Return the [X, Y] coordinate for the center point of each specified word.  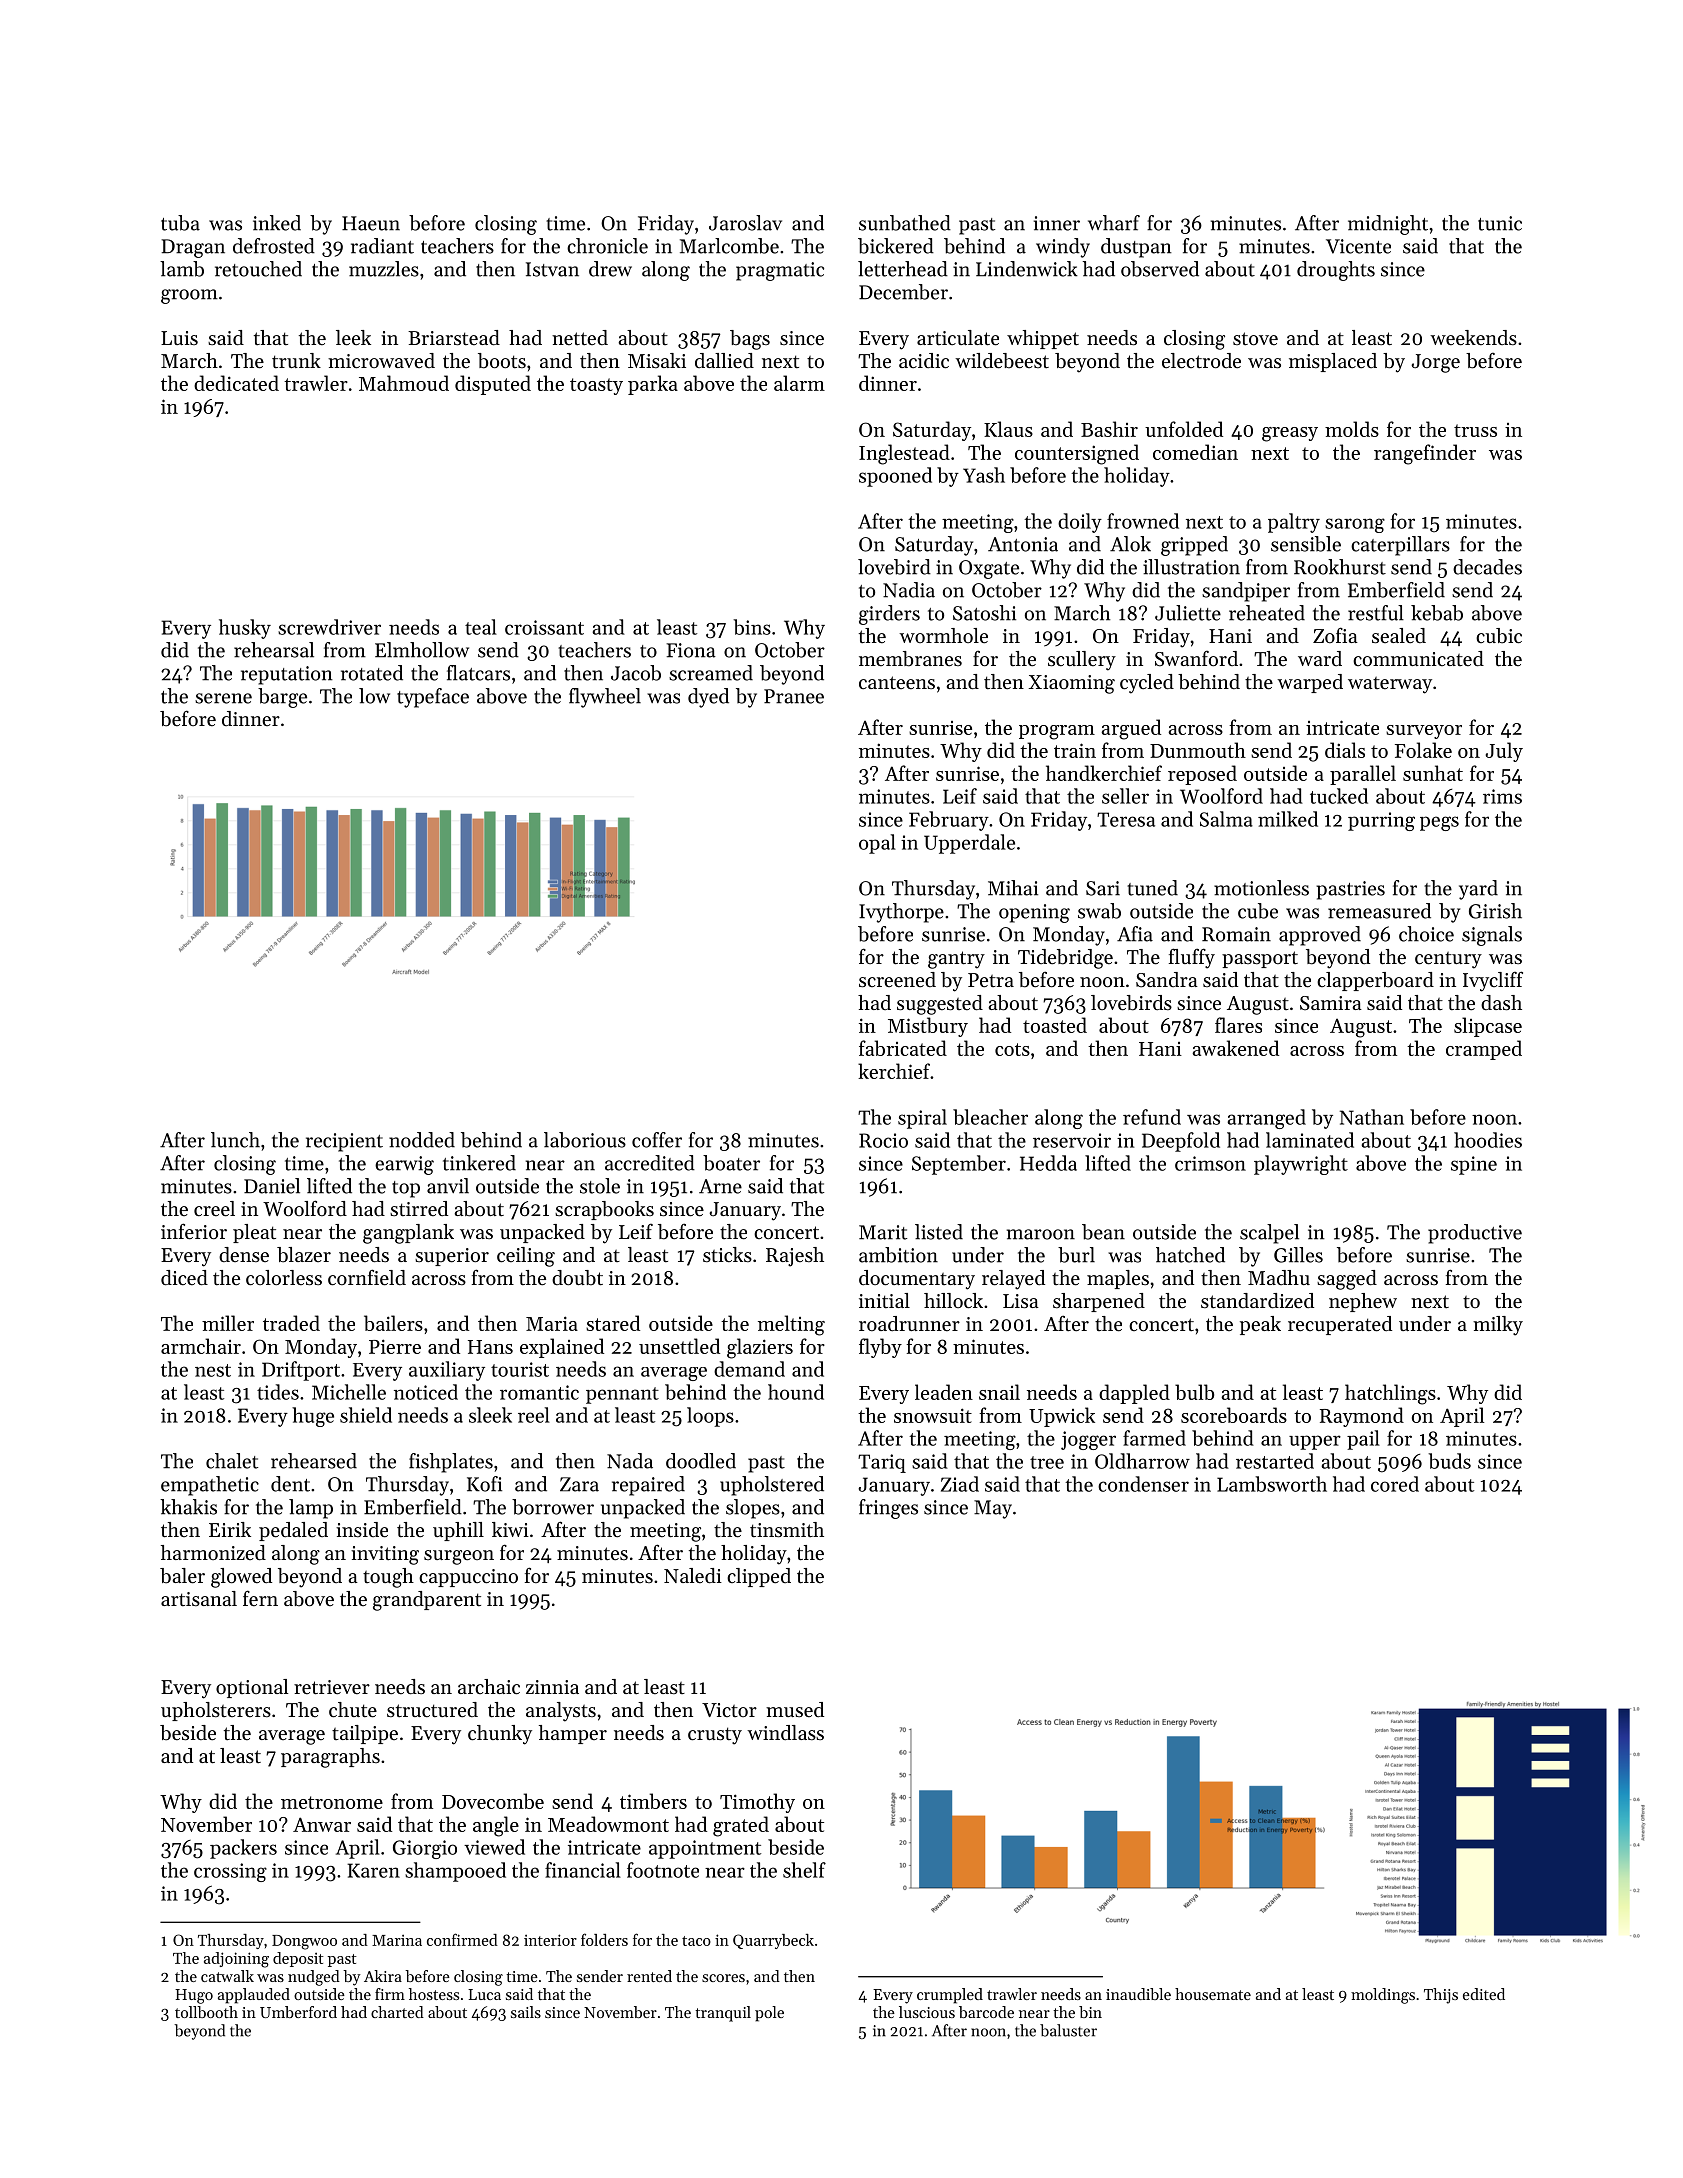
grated [741, 1826]
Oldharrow [1142, 1461]
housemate [1213, 1994]
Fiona [691, 650]
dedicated [236, 383]
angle [496, 1826]
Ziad [960, 1484]
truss [1475, 430]
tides [278, 1392]
